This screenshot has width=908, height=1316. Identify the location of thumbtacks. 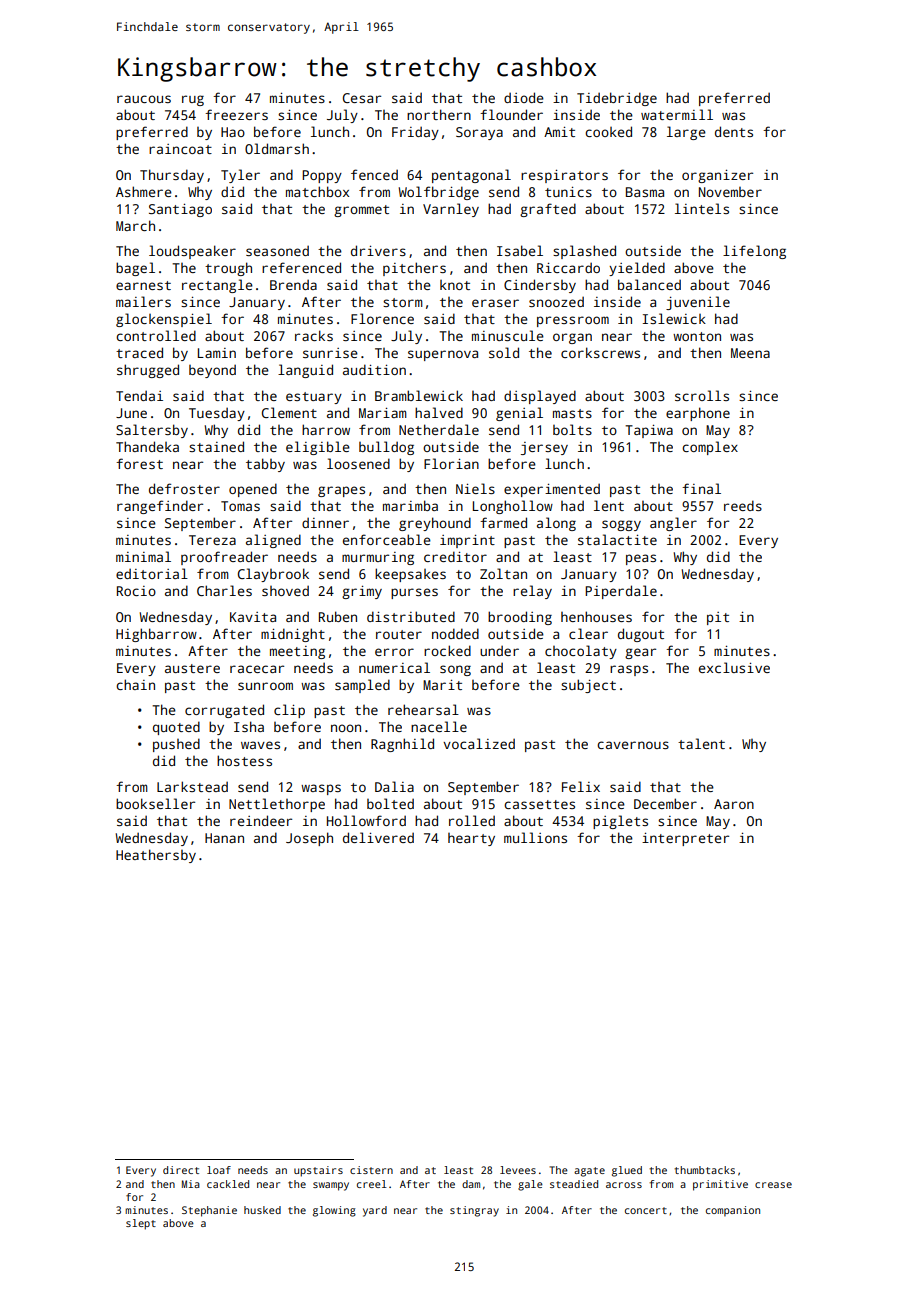
(704, 1170).
